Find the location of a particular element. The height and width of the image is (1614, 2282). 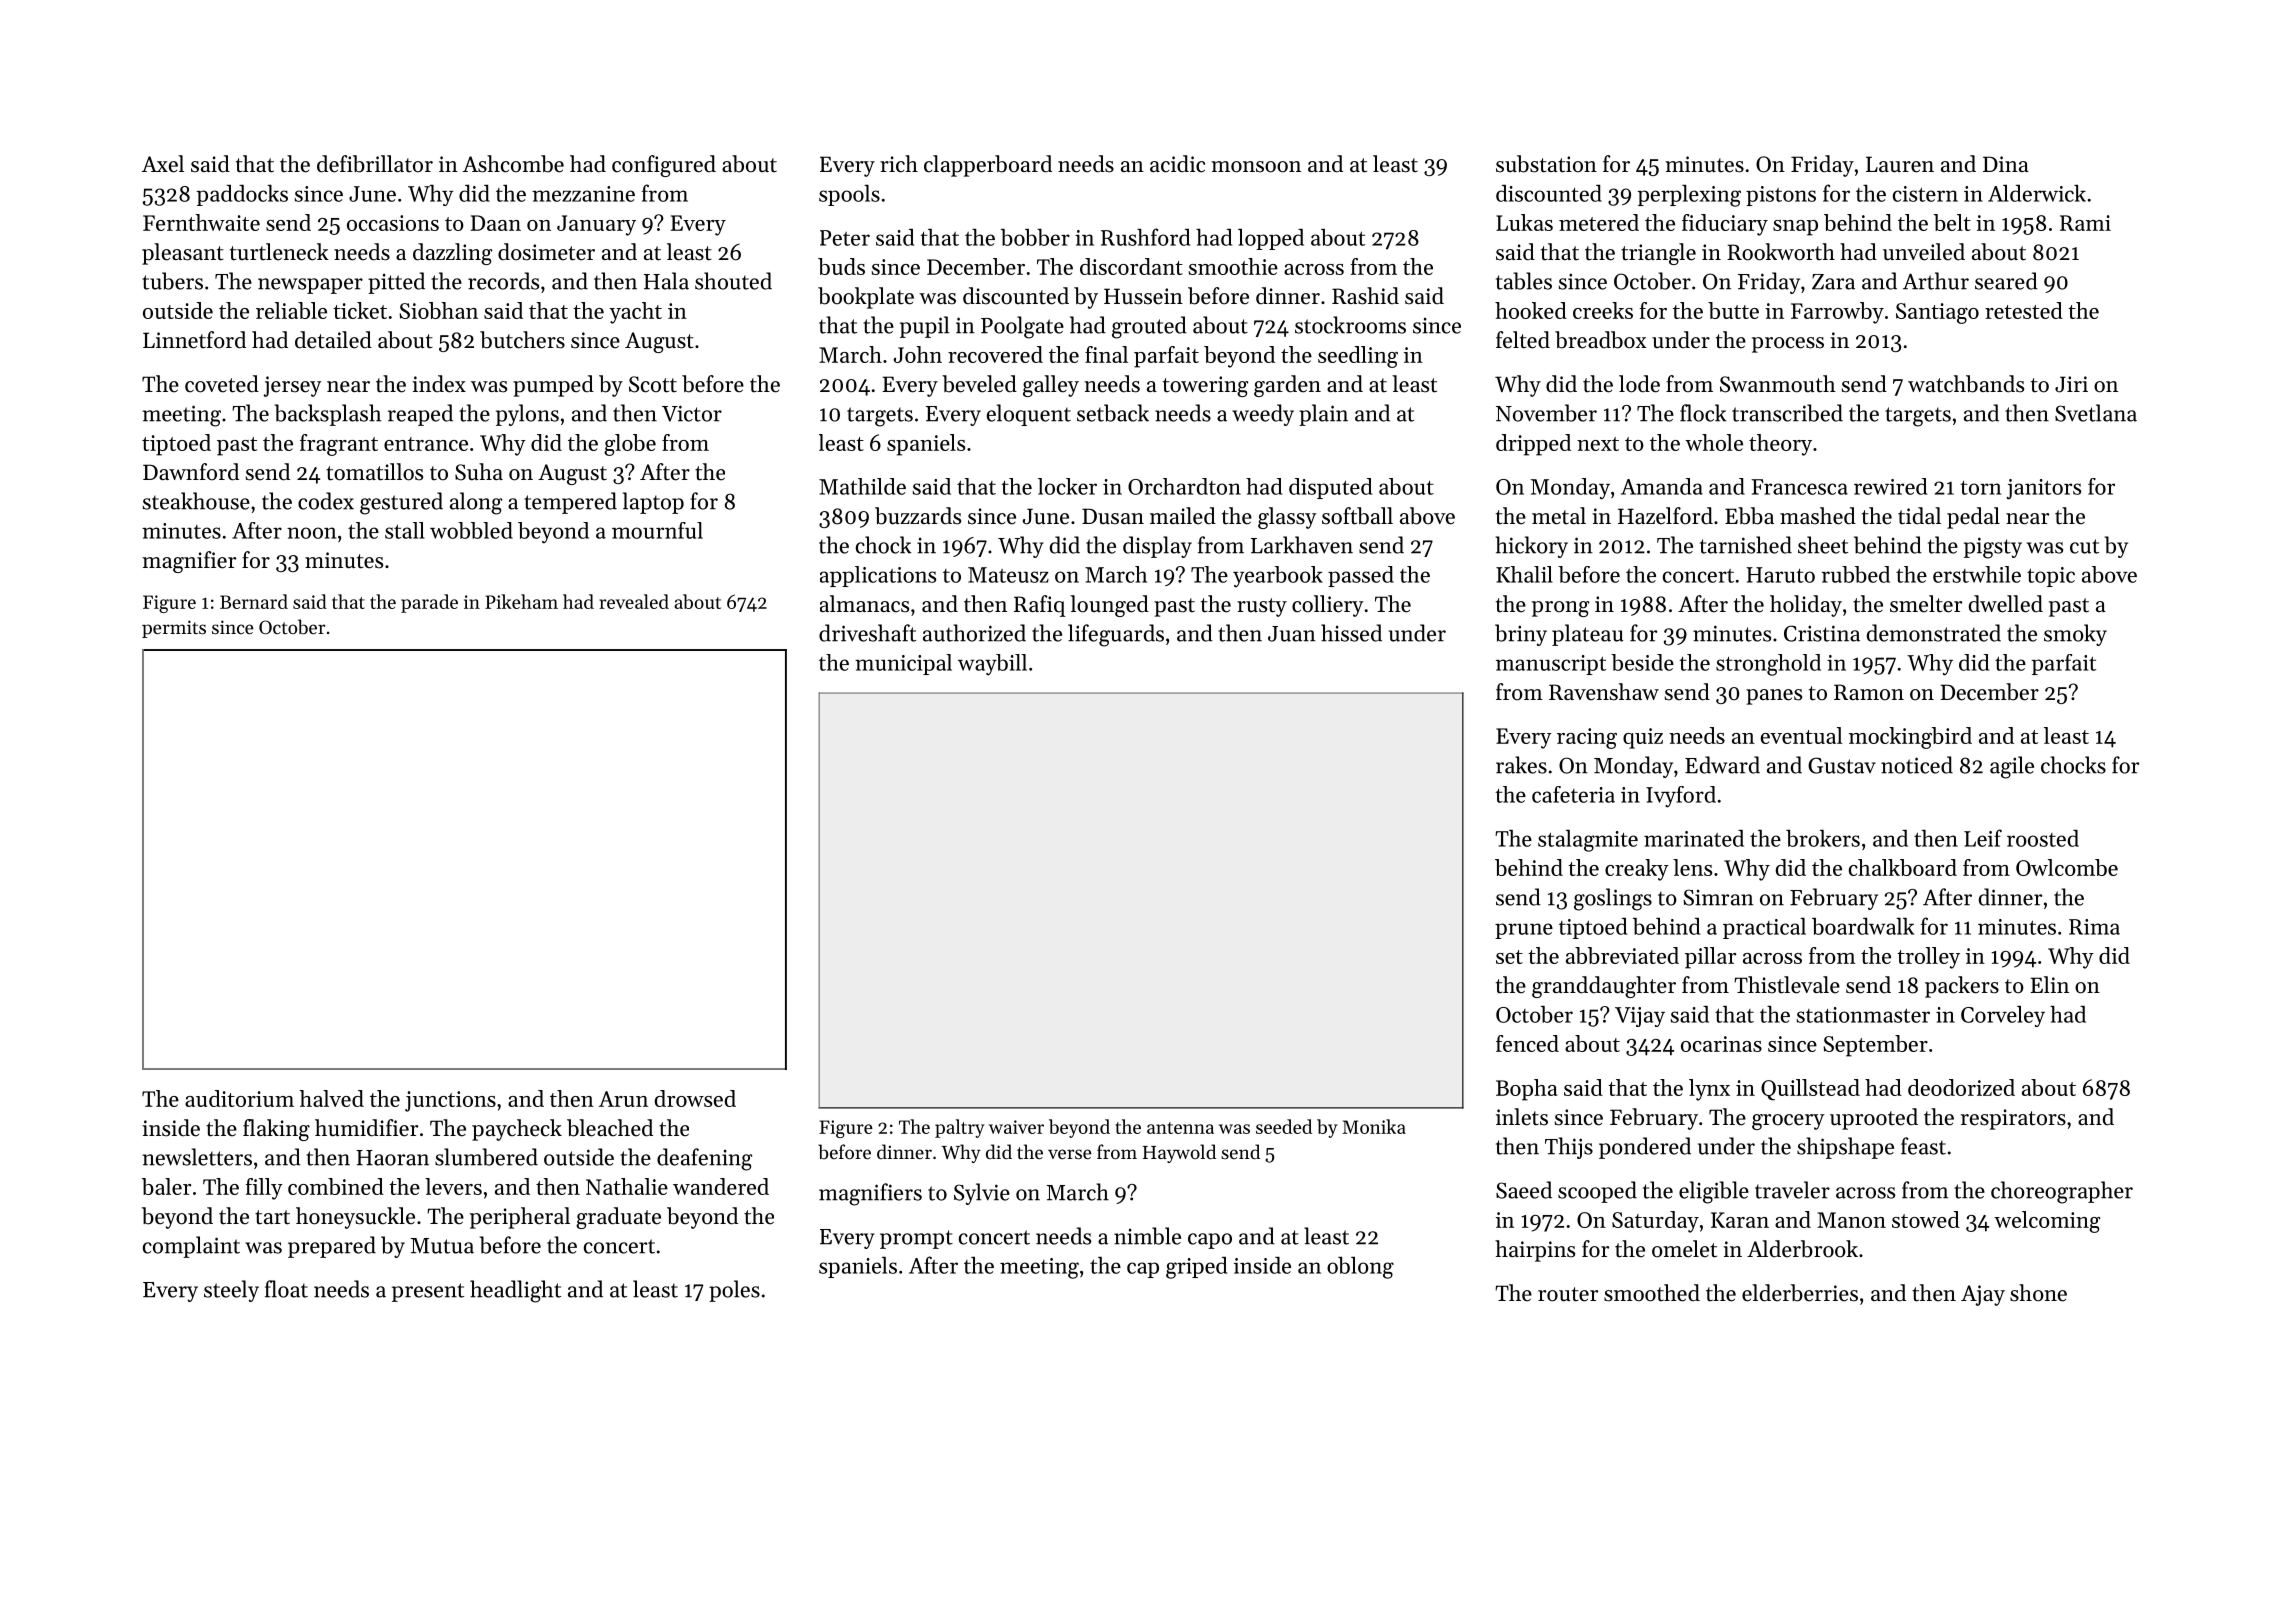

permits is located at coordinates (174, 629).
